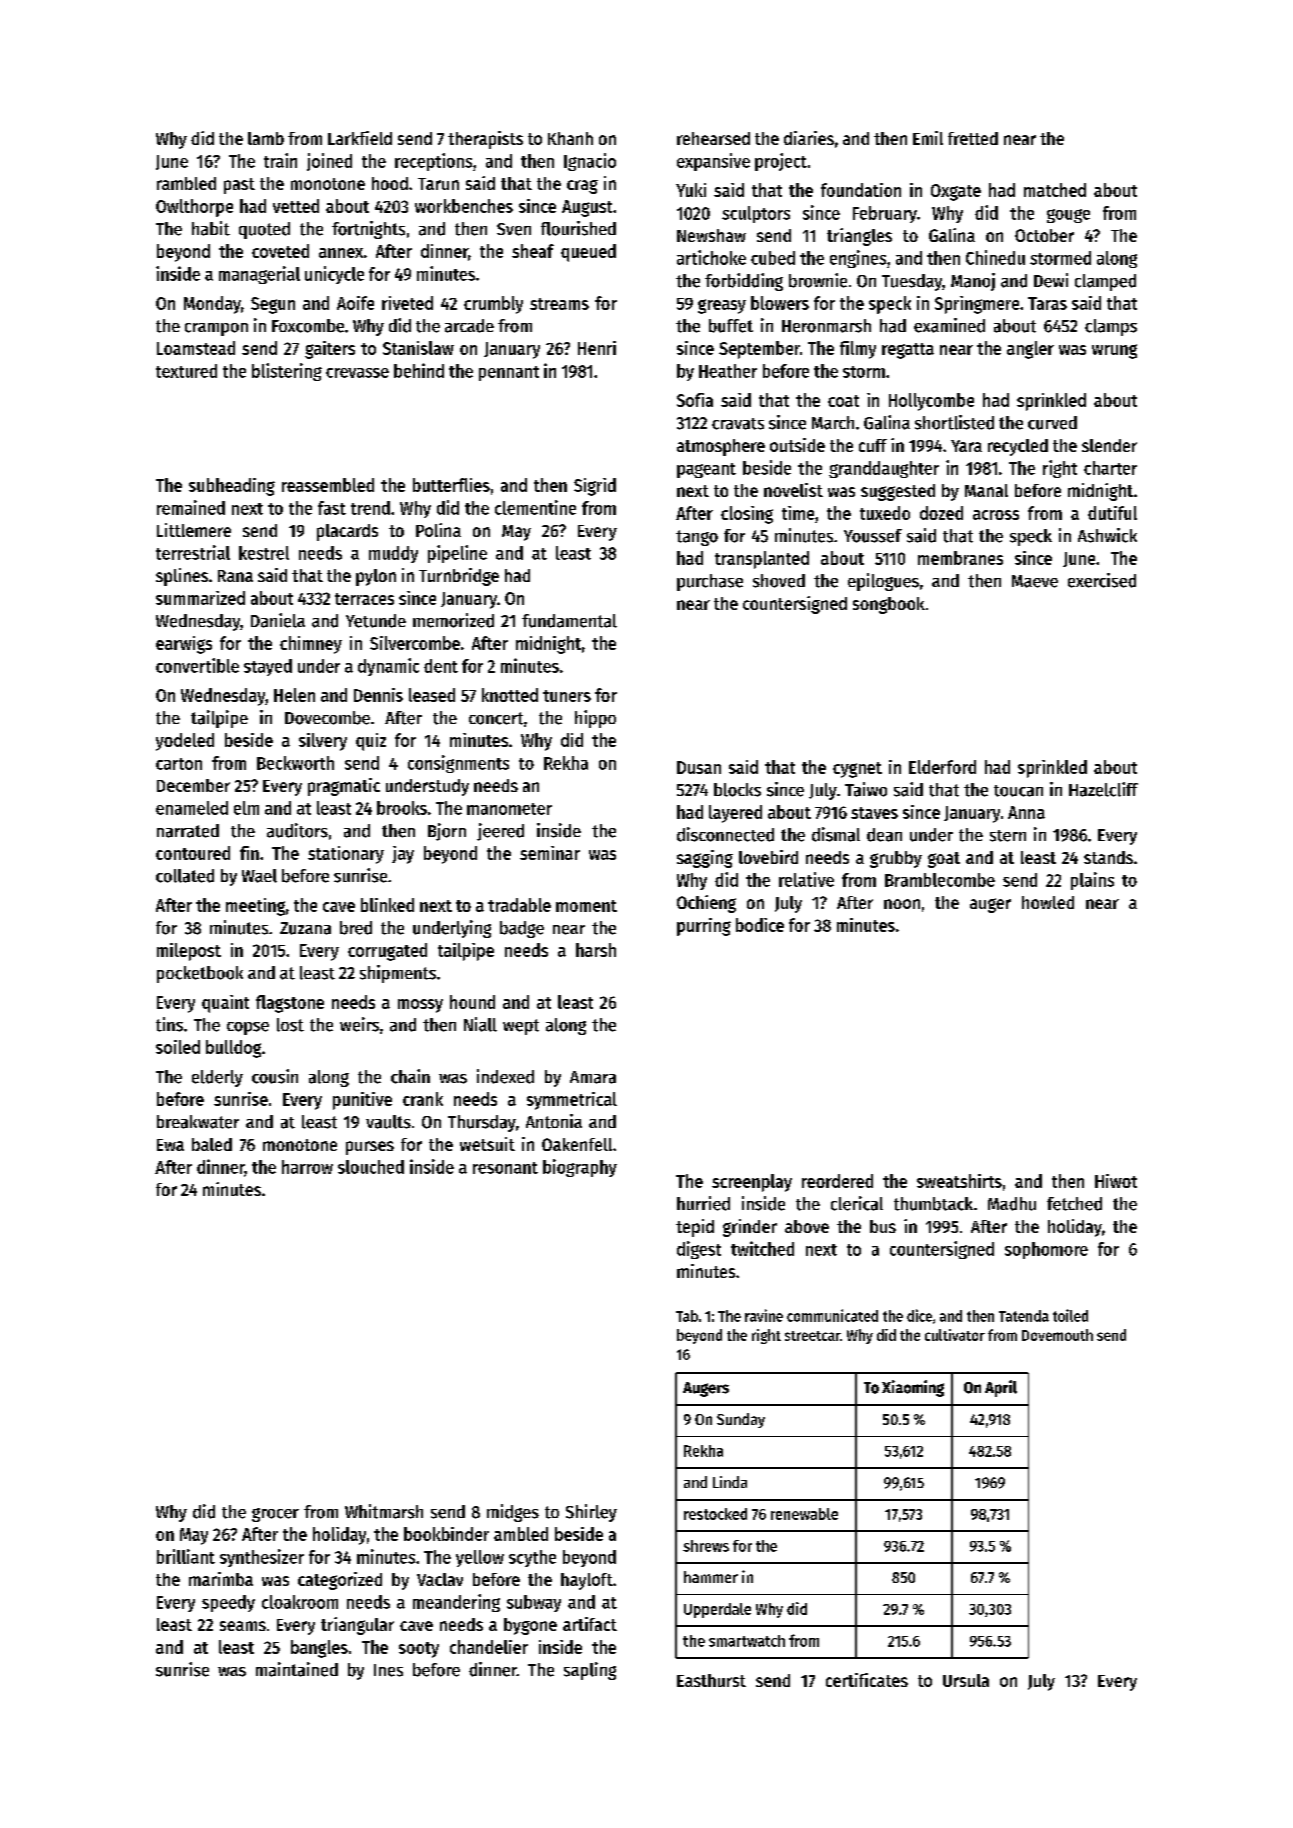 The width and height of the screenshot is (1293, 1828). Describe the element at coordinates (371, 1167) in the screenshot. I see `slouched` at that location.
